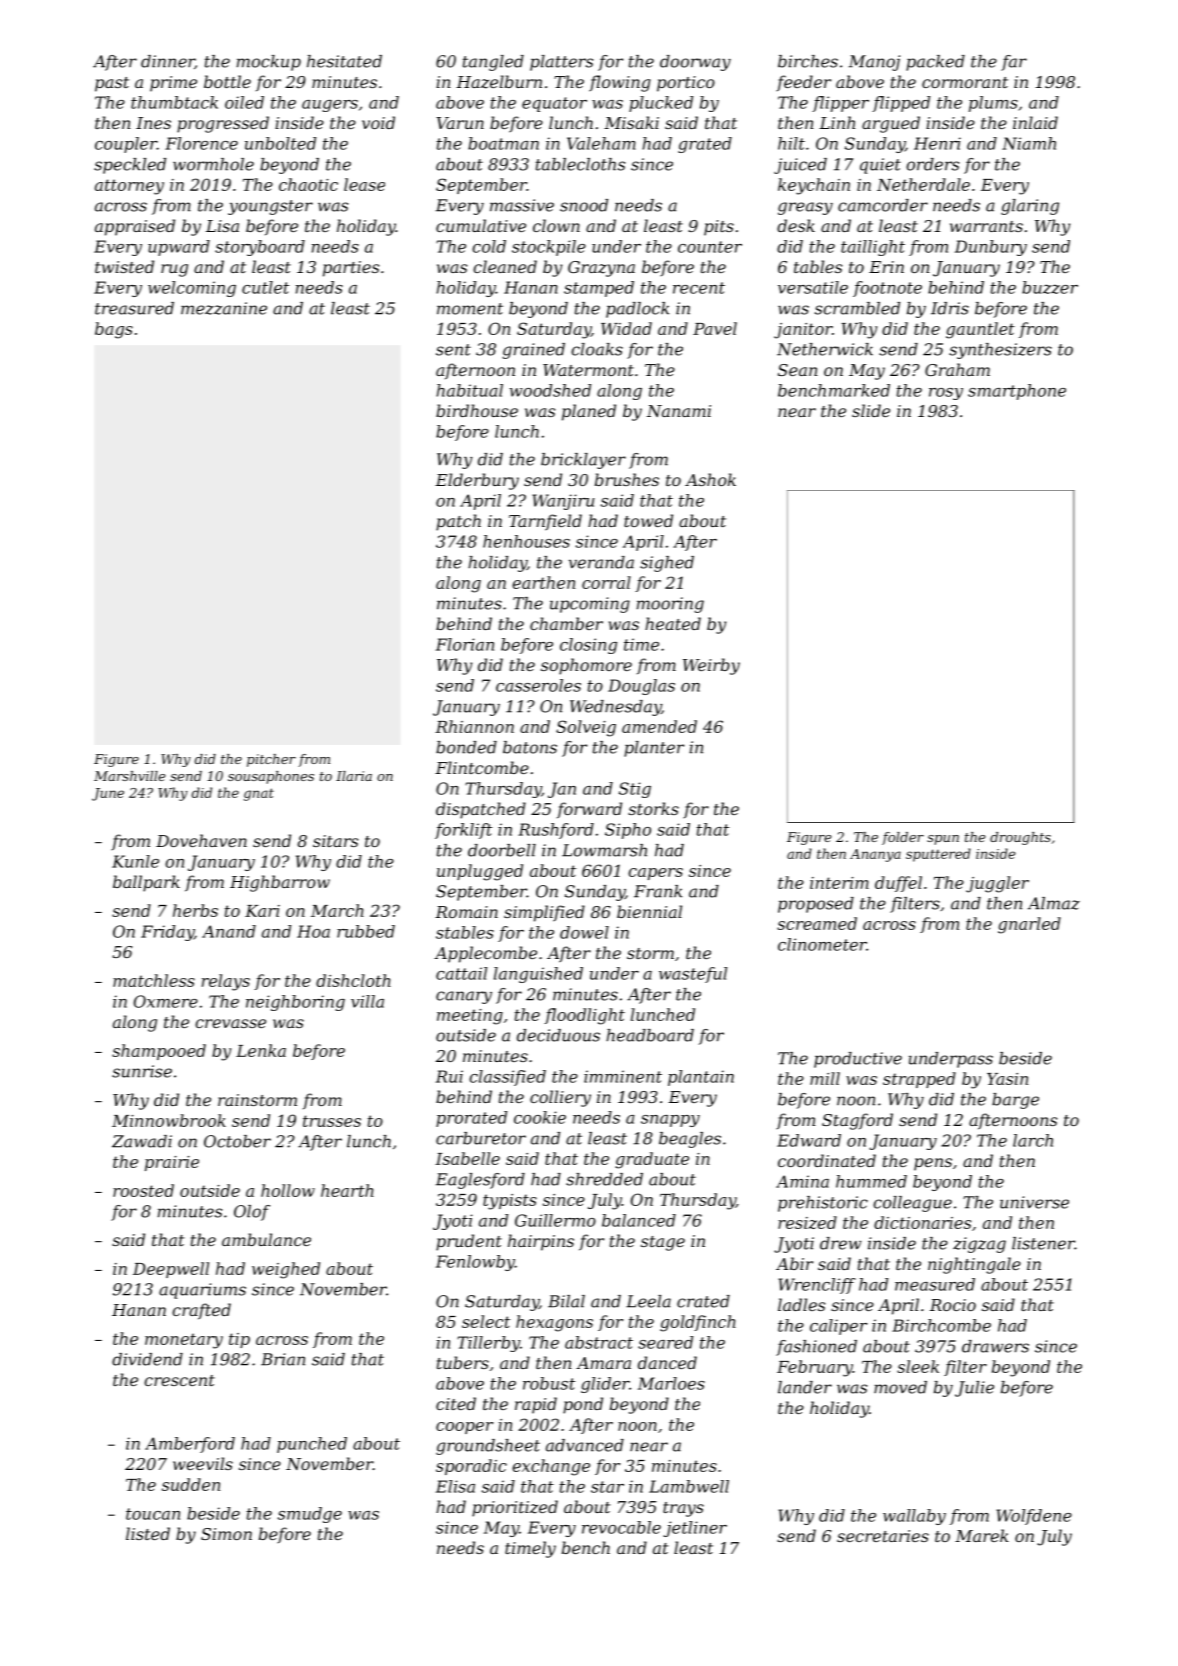  I want to click on sent, so click(453, 350).
